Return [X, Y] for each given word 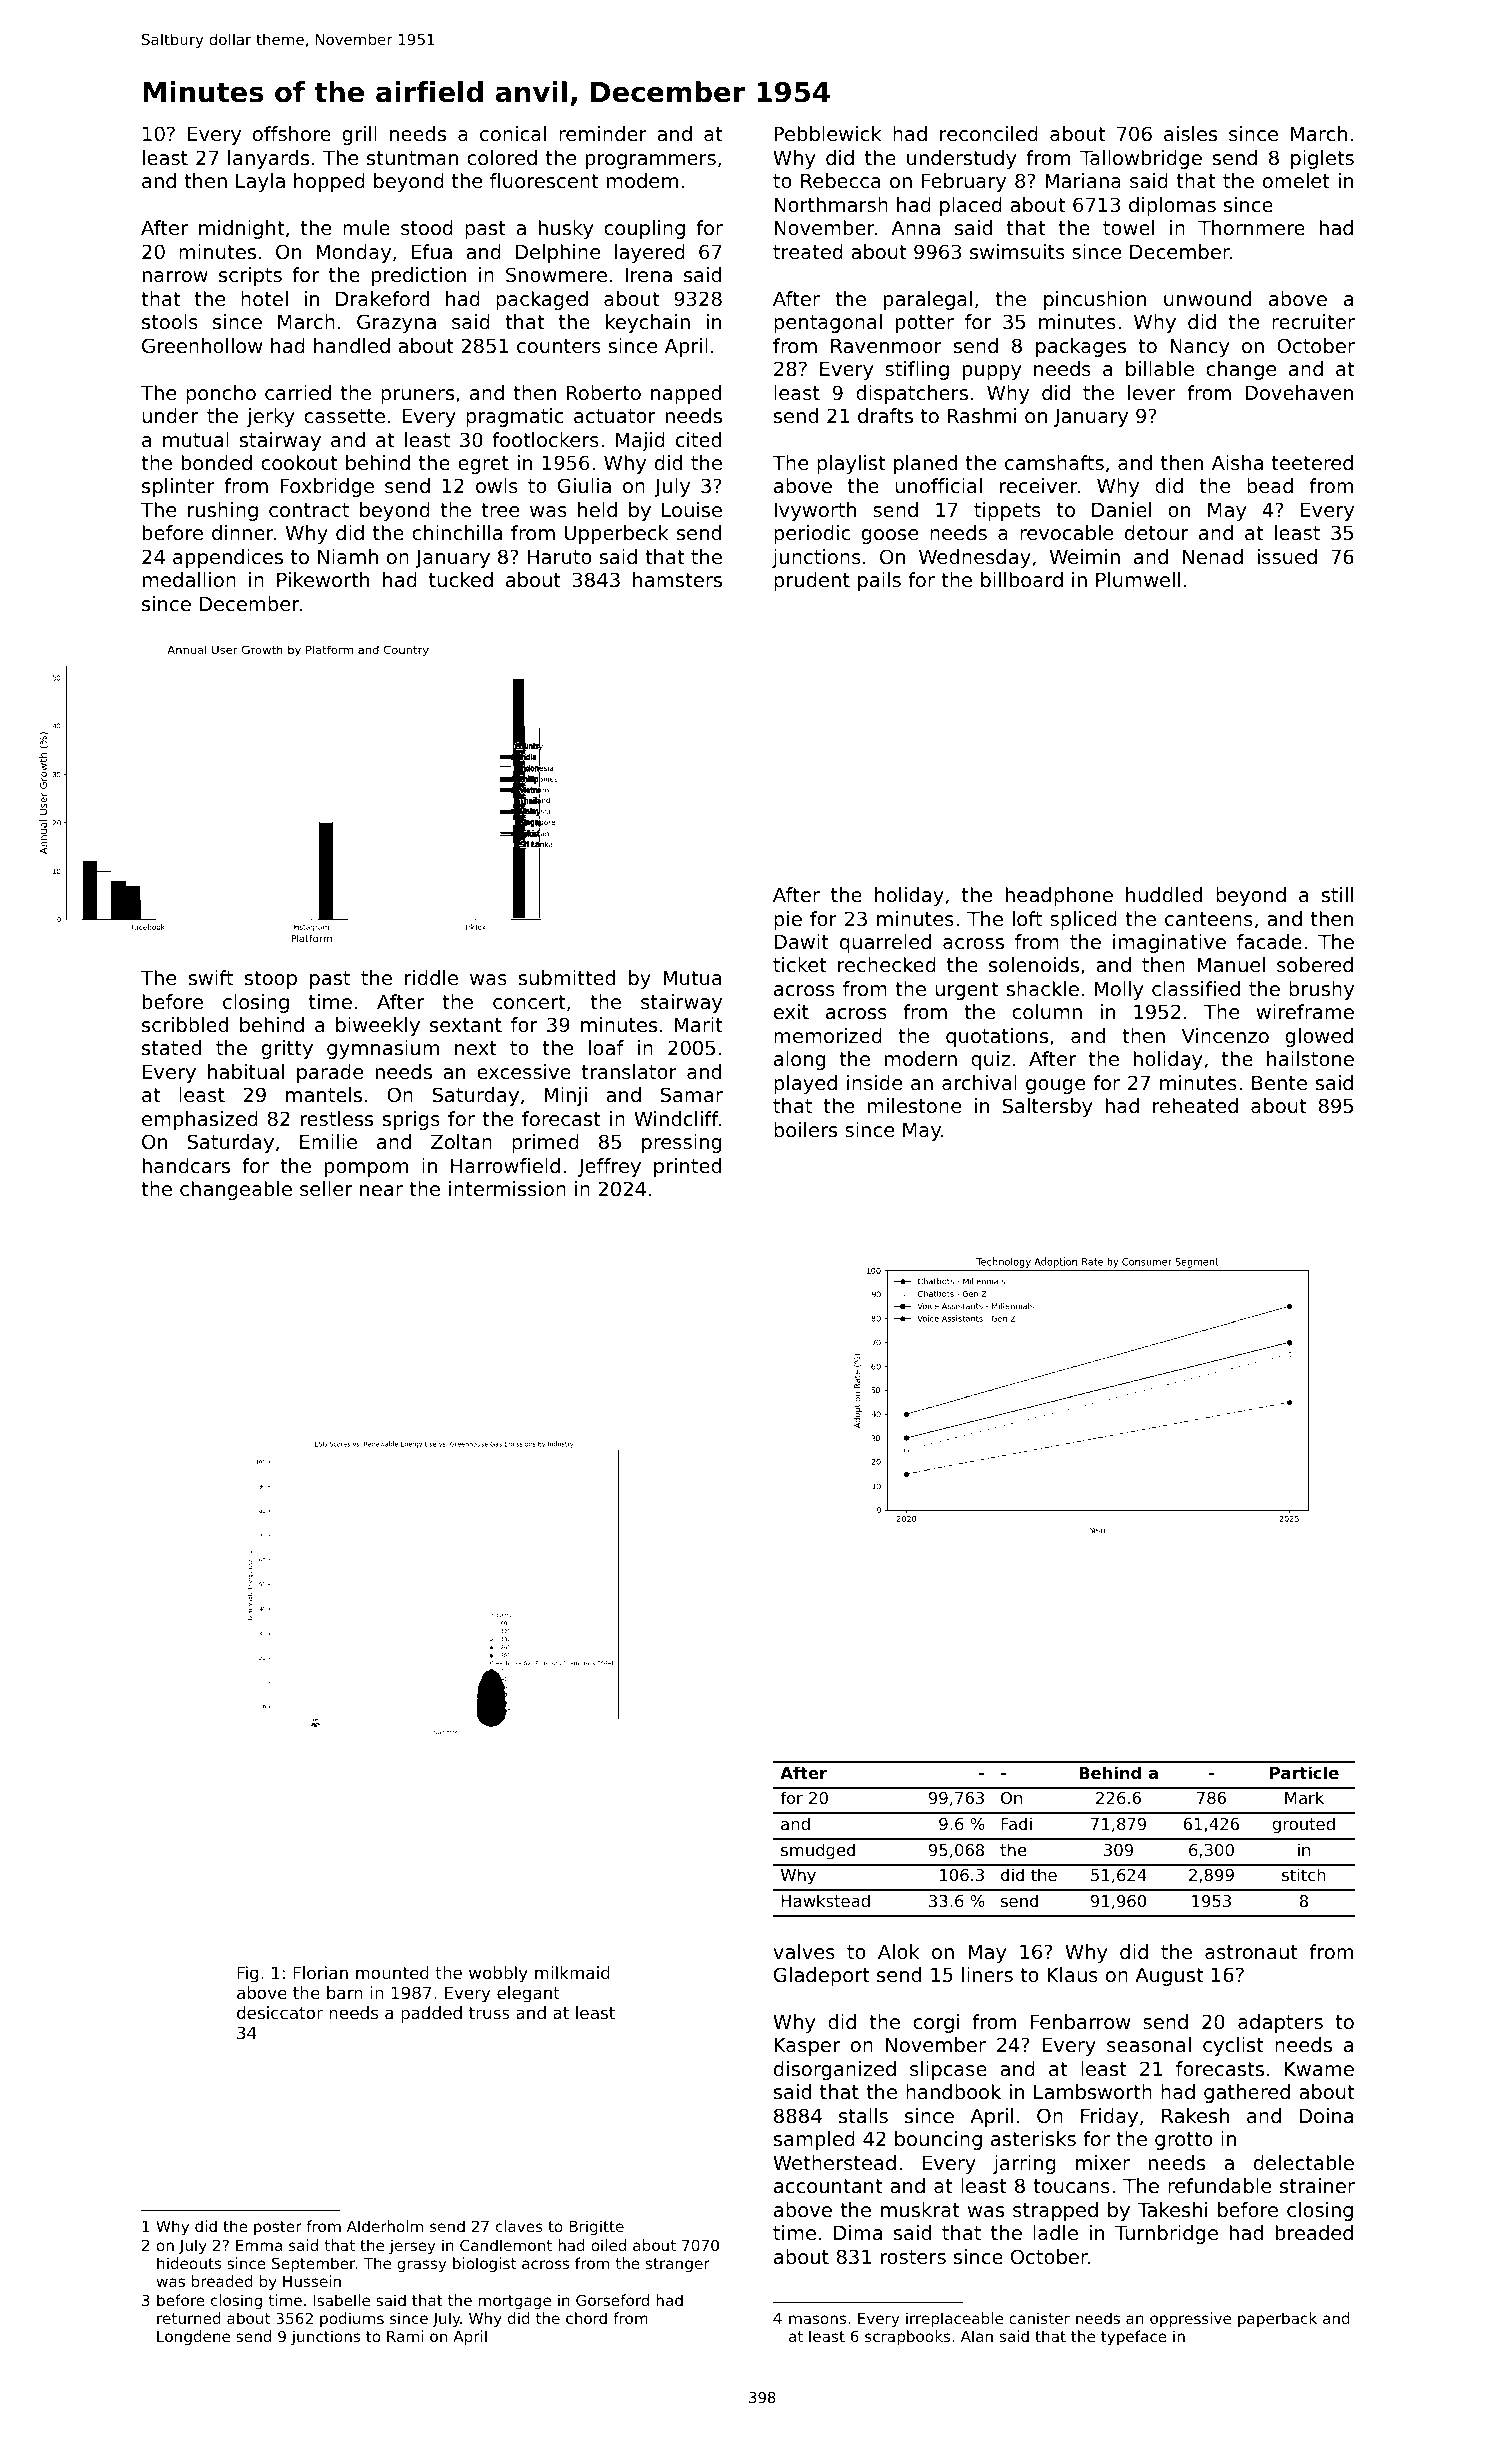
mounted [392, 1972]
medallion [189, 580]
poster [278, 2228]
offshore [292, 134]
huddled [1164, 895]
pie [788, 920]
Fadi [1016, 1823]
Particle [1304, 1772]
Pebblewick [827, 134]
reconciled [989, 134]
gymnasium [383, 1049]
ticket [800, 965]
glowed [1319, 1037]
